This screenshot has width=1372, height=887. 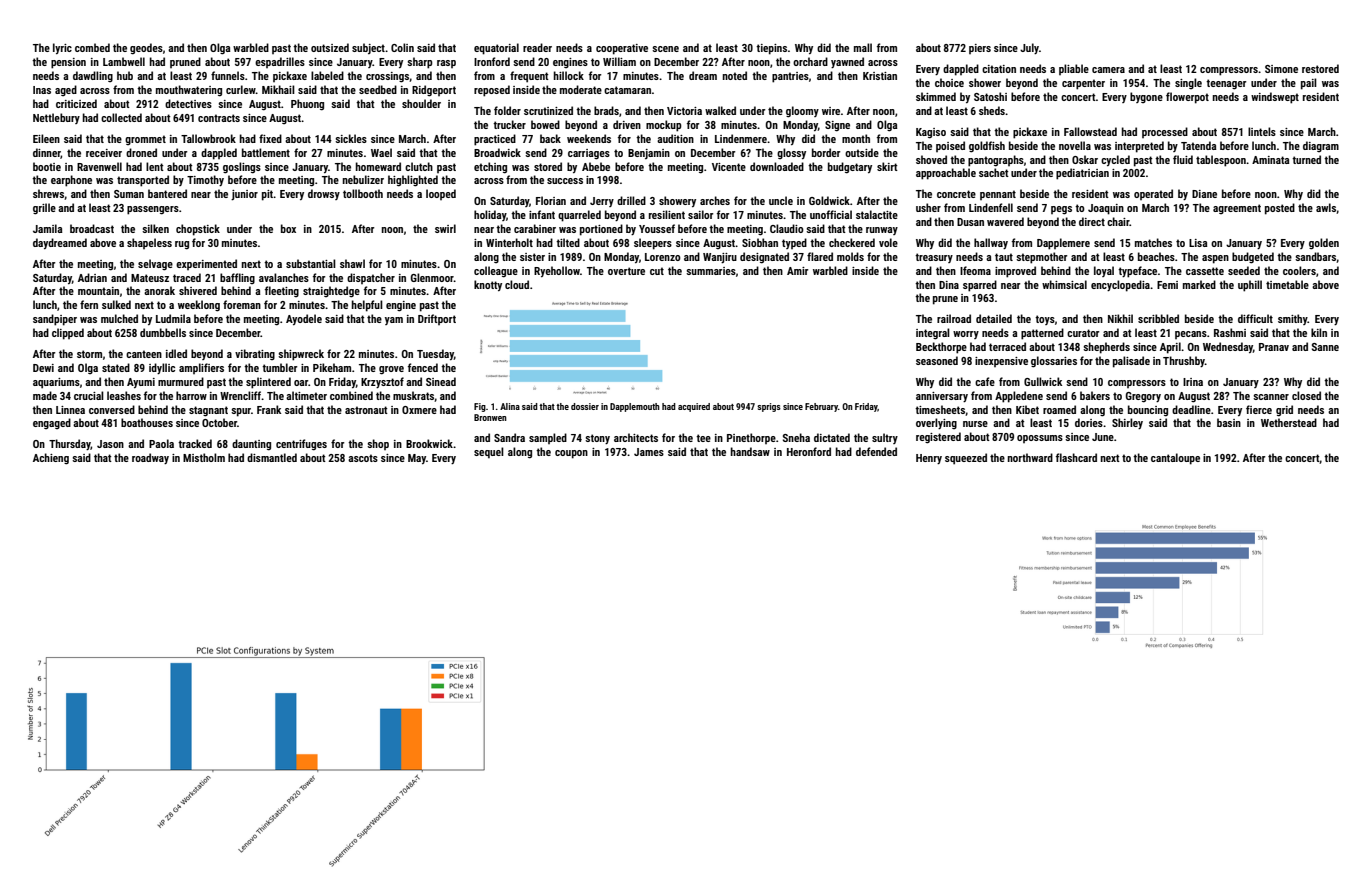 I want to click on posted, so click(x=1280, y=209).
